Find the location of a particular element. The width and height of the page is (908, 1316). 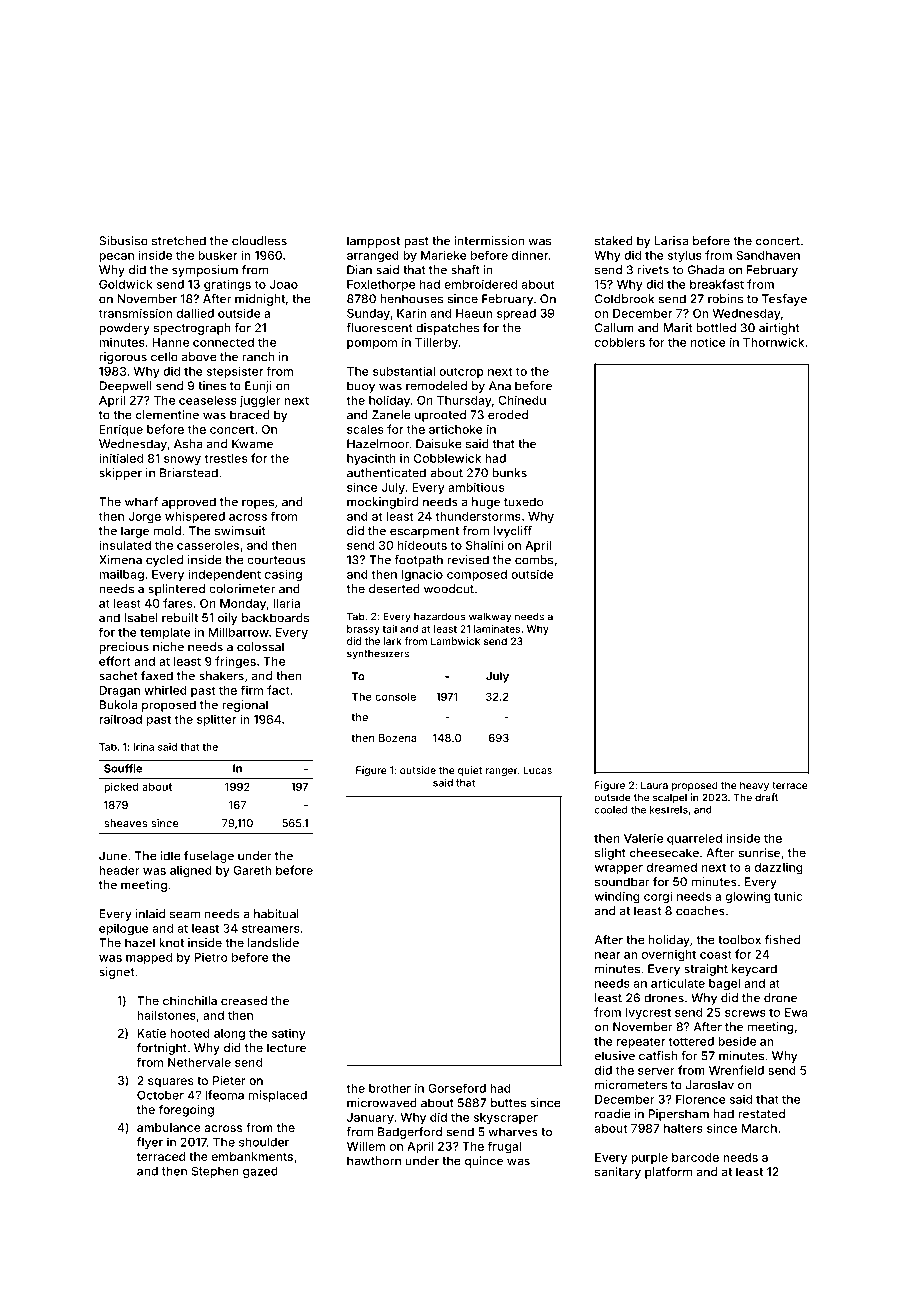

ranger is located at coordinates (502, 772).
